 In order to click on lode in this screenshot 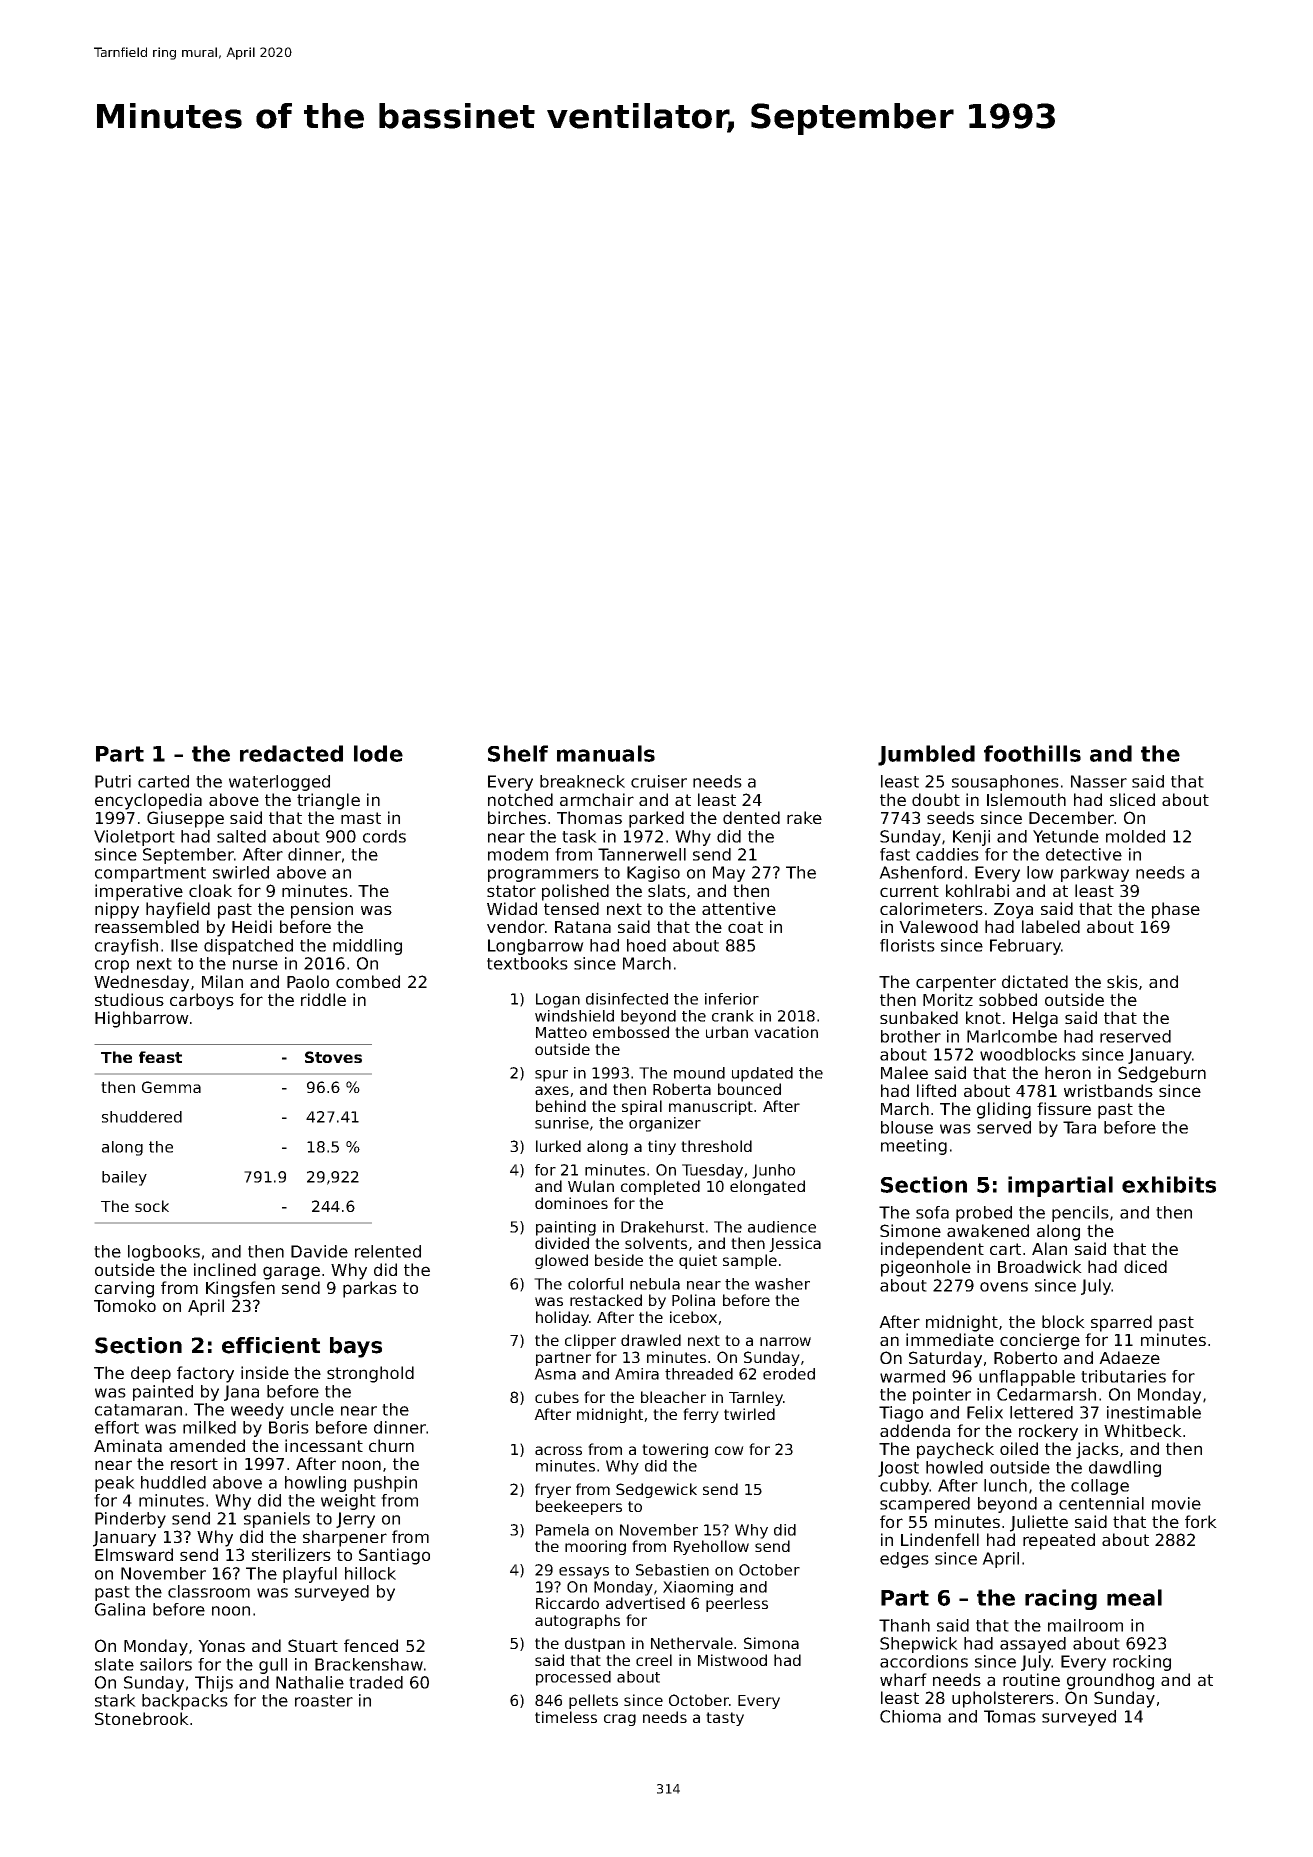, I will do `click(378, 753)`.
